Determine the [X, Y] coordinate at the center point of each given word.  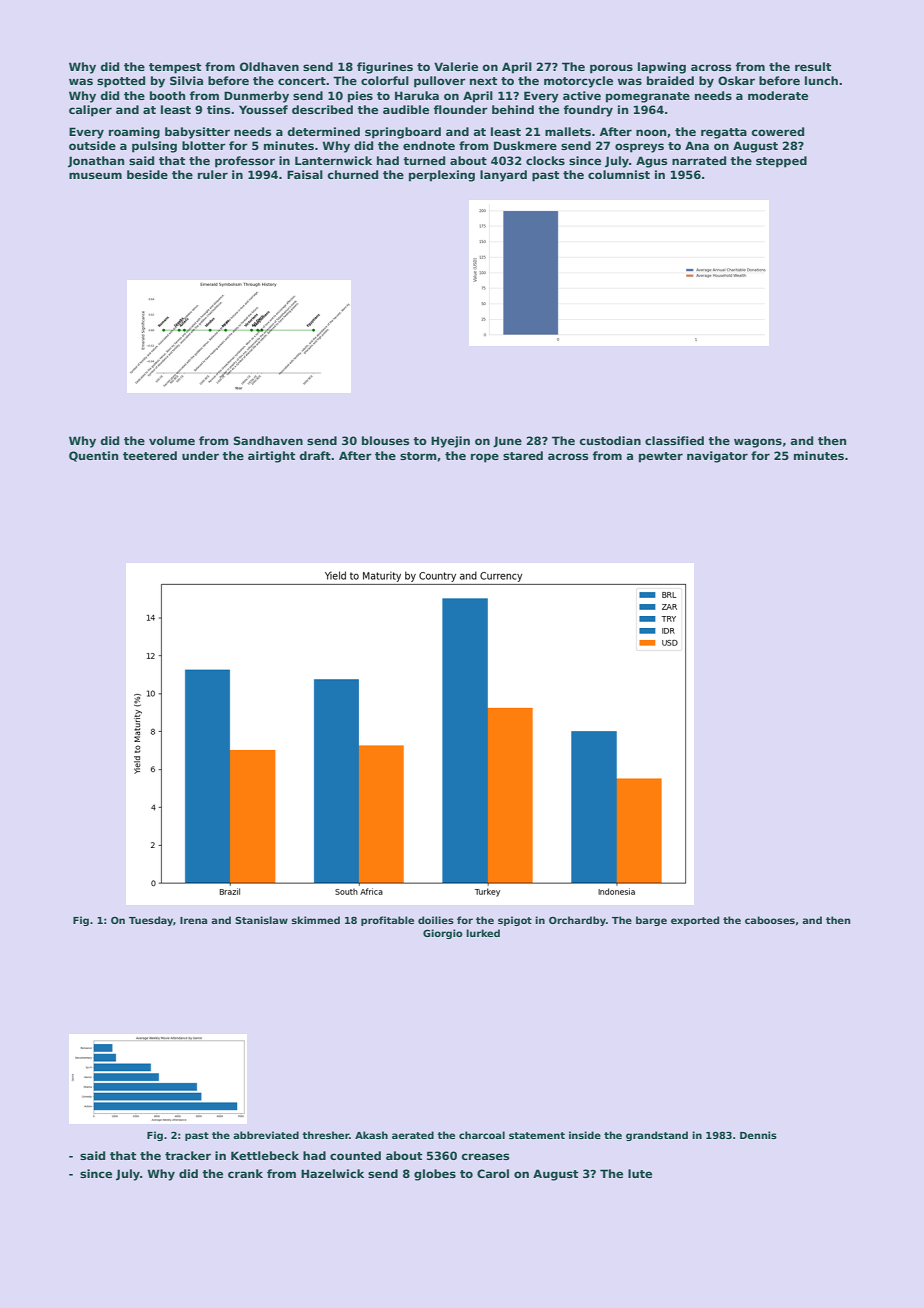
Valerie [456, 66]
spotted [121, 82]
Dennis [758, 1135]
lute [640, 1173]
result [813, 66]
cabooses [770, 920]
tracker [188, 1155]
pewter [661, 457]
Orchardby [577, 921]
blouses [385, 440]
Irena [193, 920]
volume [172, 440]
